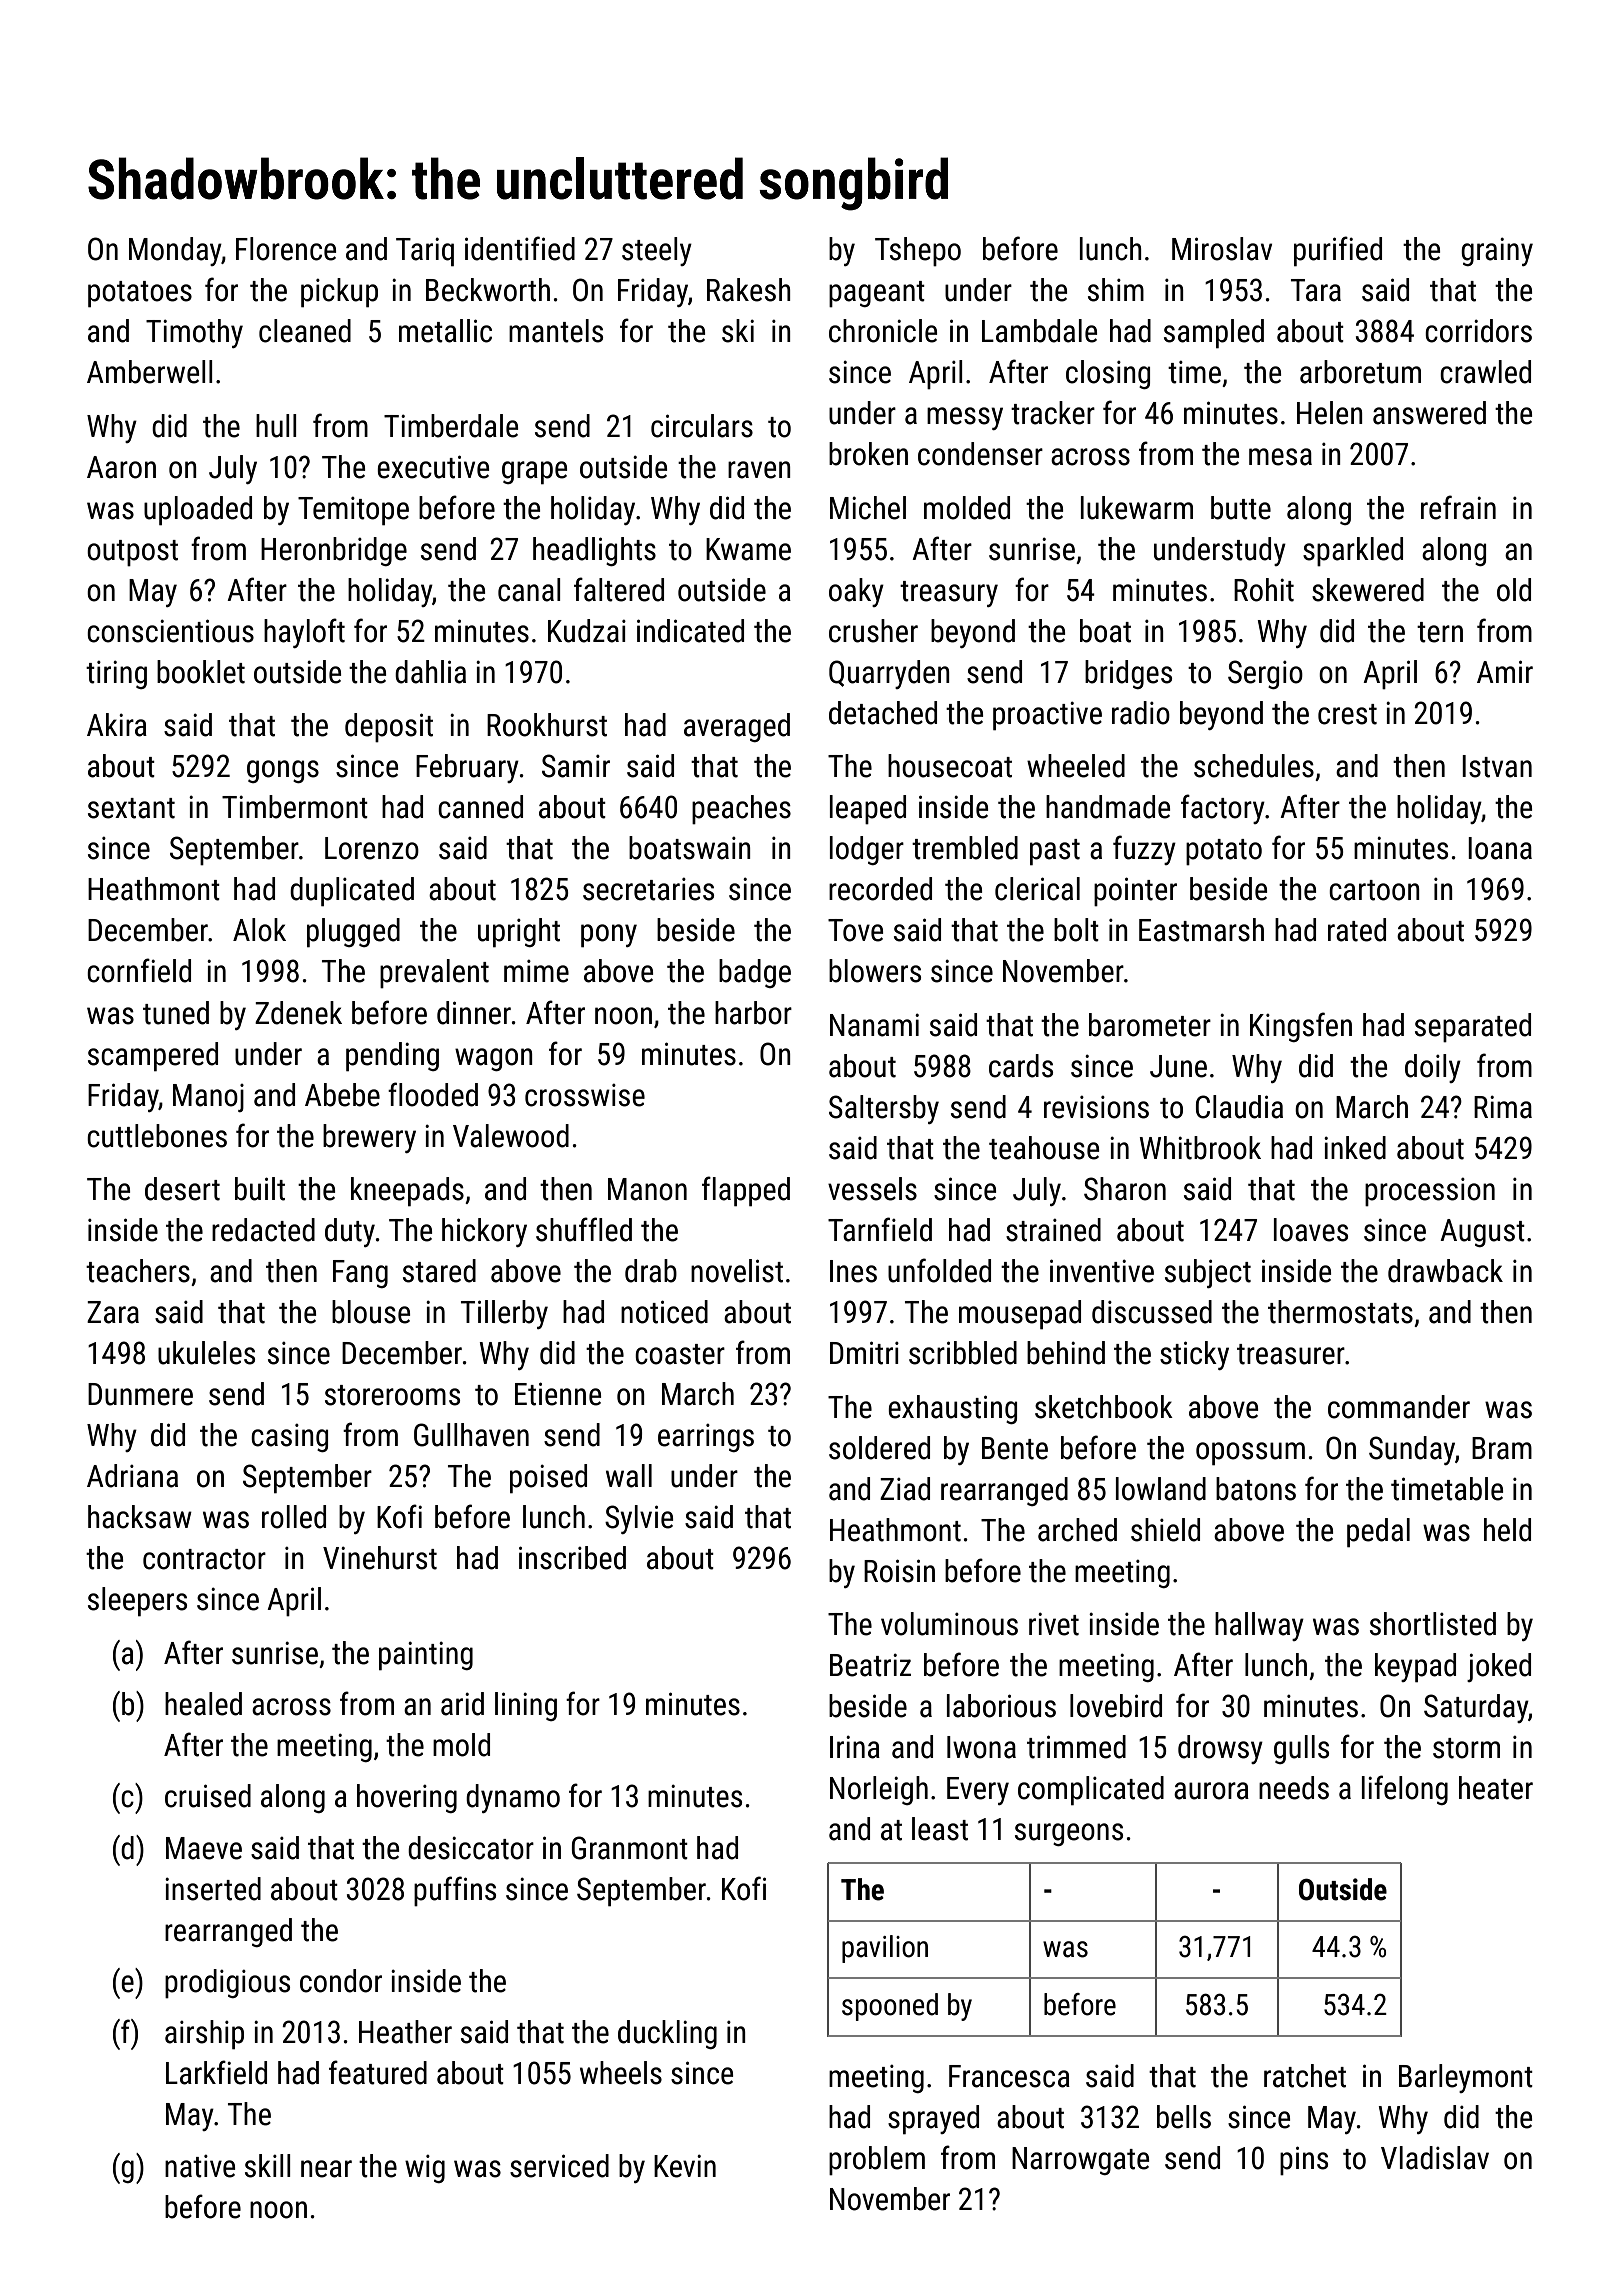 The height and width of the document is (2292, 1620). What do you see at coordinates (208, 1796) in the document?
I see `cruised` at bounding box center [208, 1796].
